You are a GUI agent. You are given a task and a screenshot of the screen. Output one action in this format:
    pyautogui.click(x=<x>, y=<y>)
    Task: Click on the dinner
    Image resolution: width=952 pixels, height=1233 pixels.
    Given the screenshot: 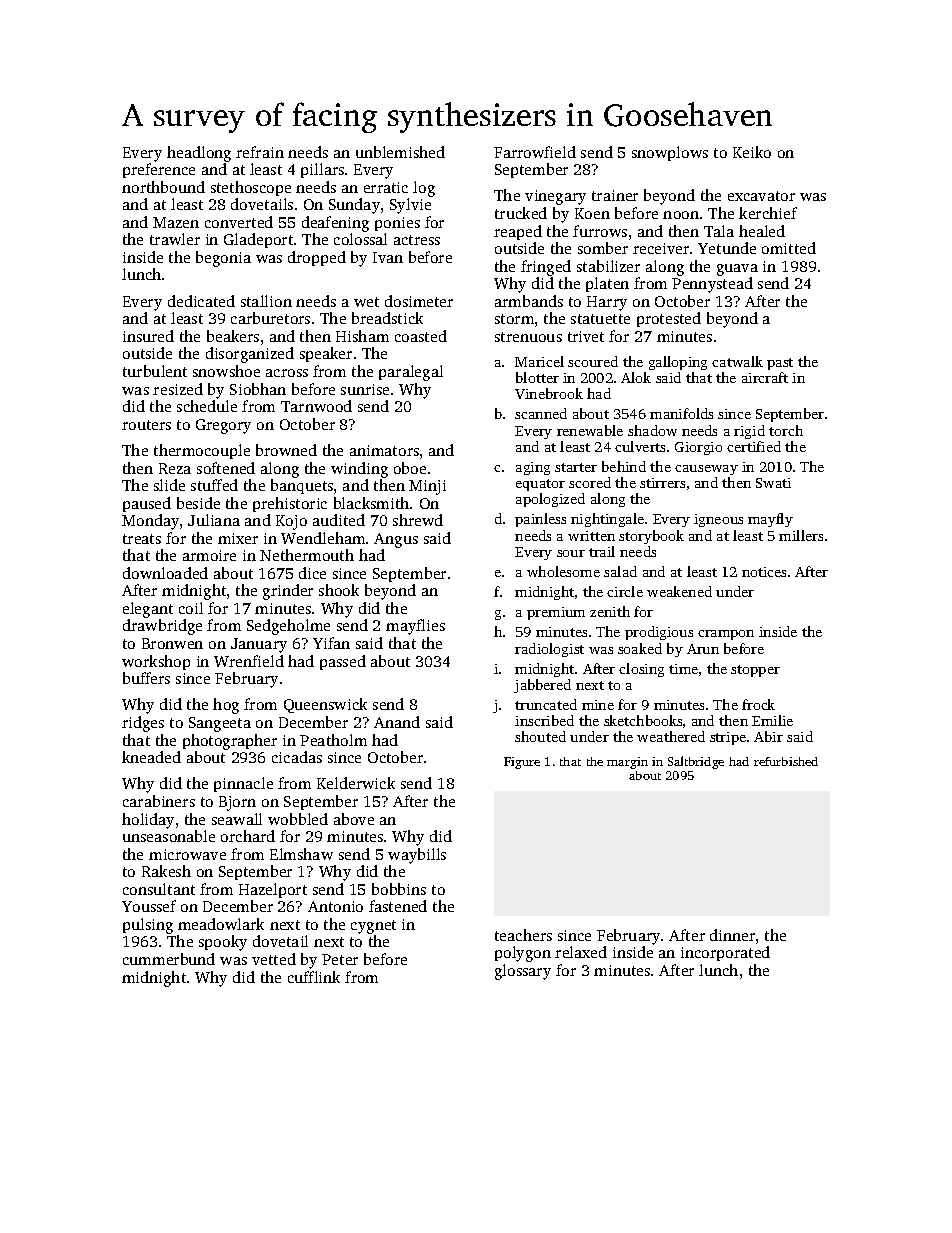 What is the action you would take?
    pyautogui.click(x=732, y=935)
